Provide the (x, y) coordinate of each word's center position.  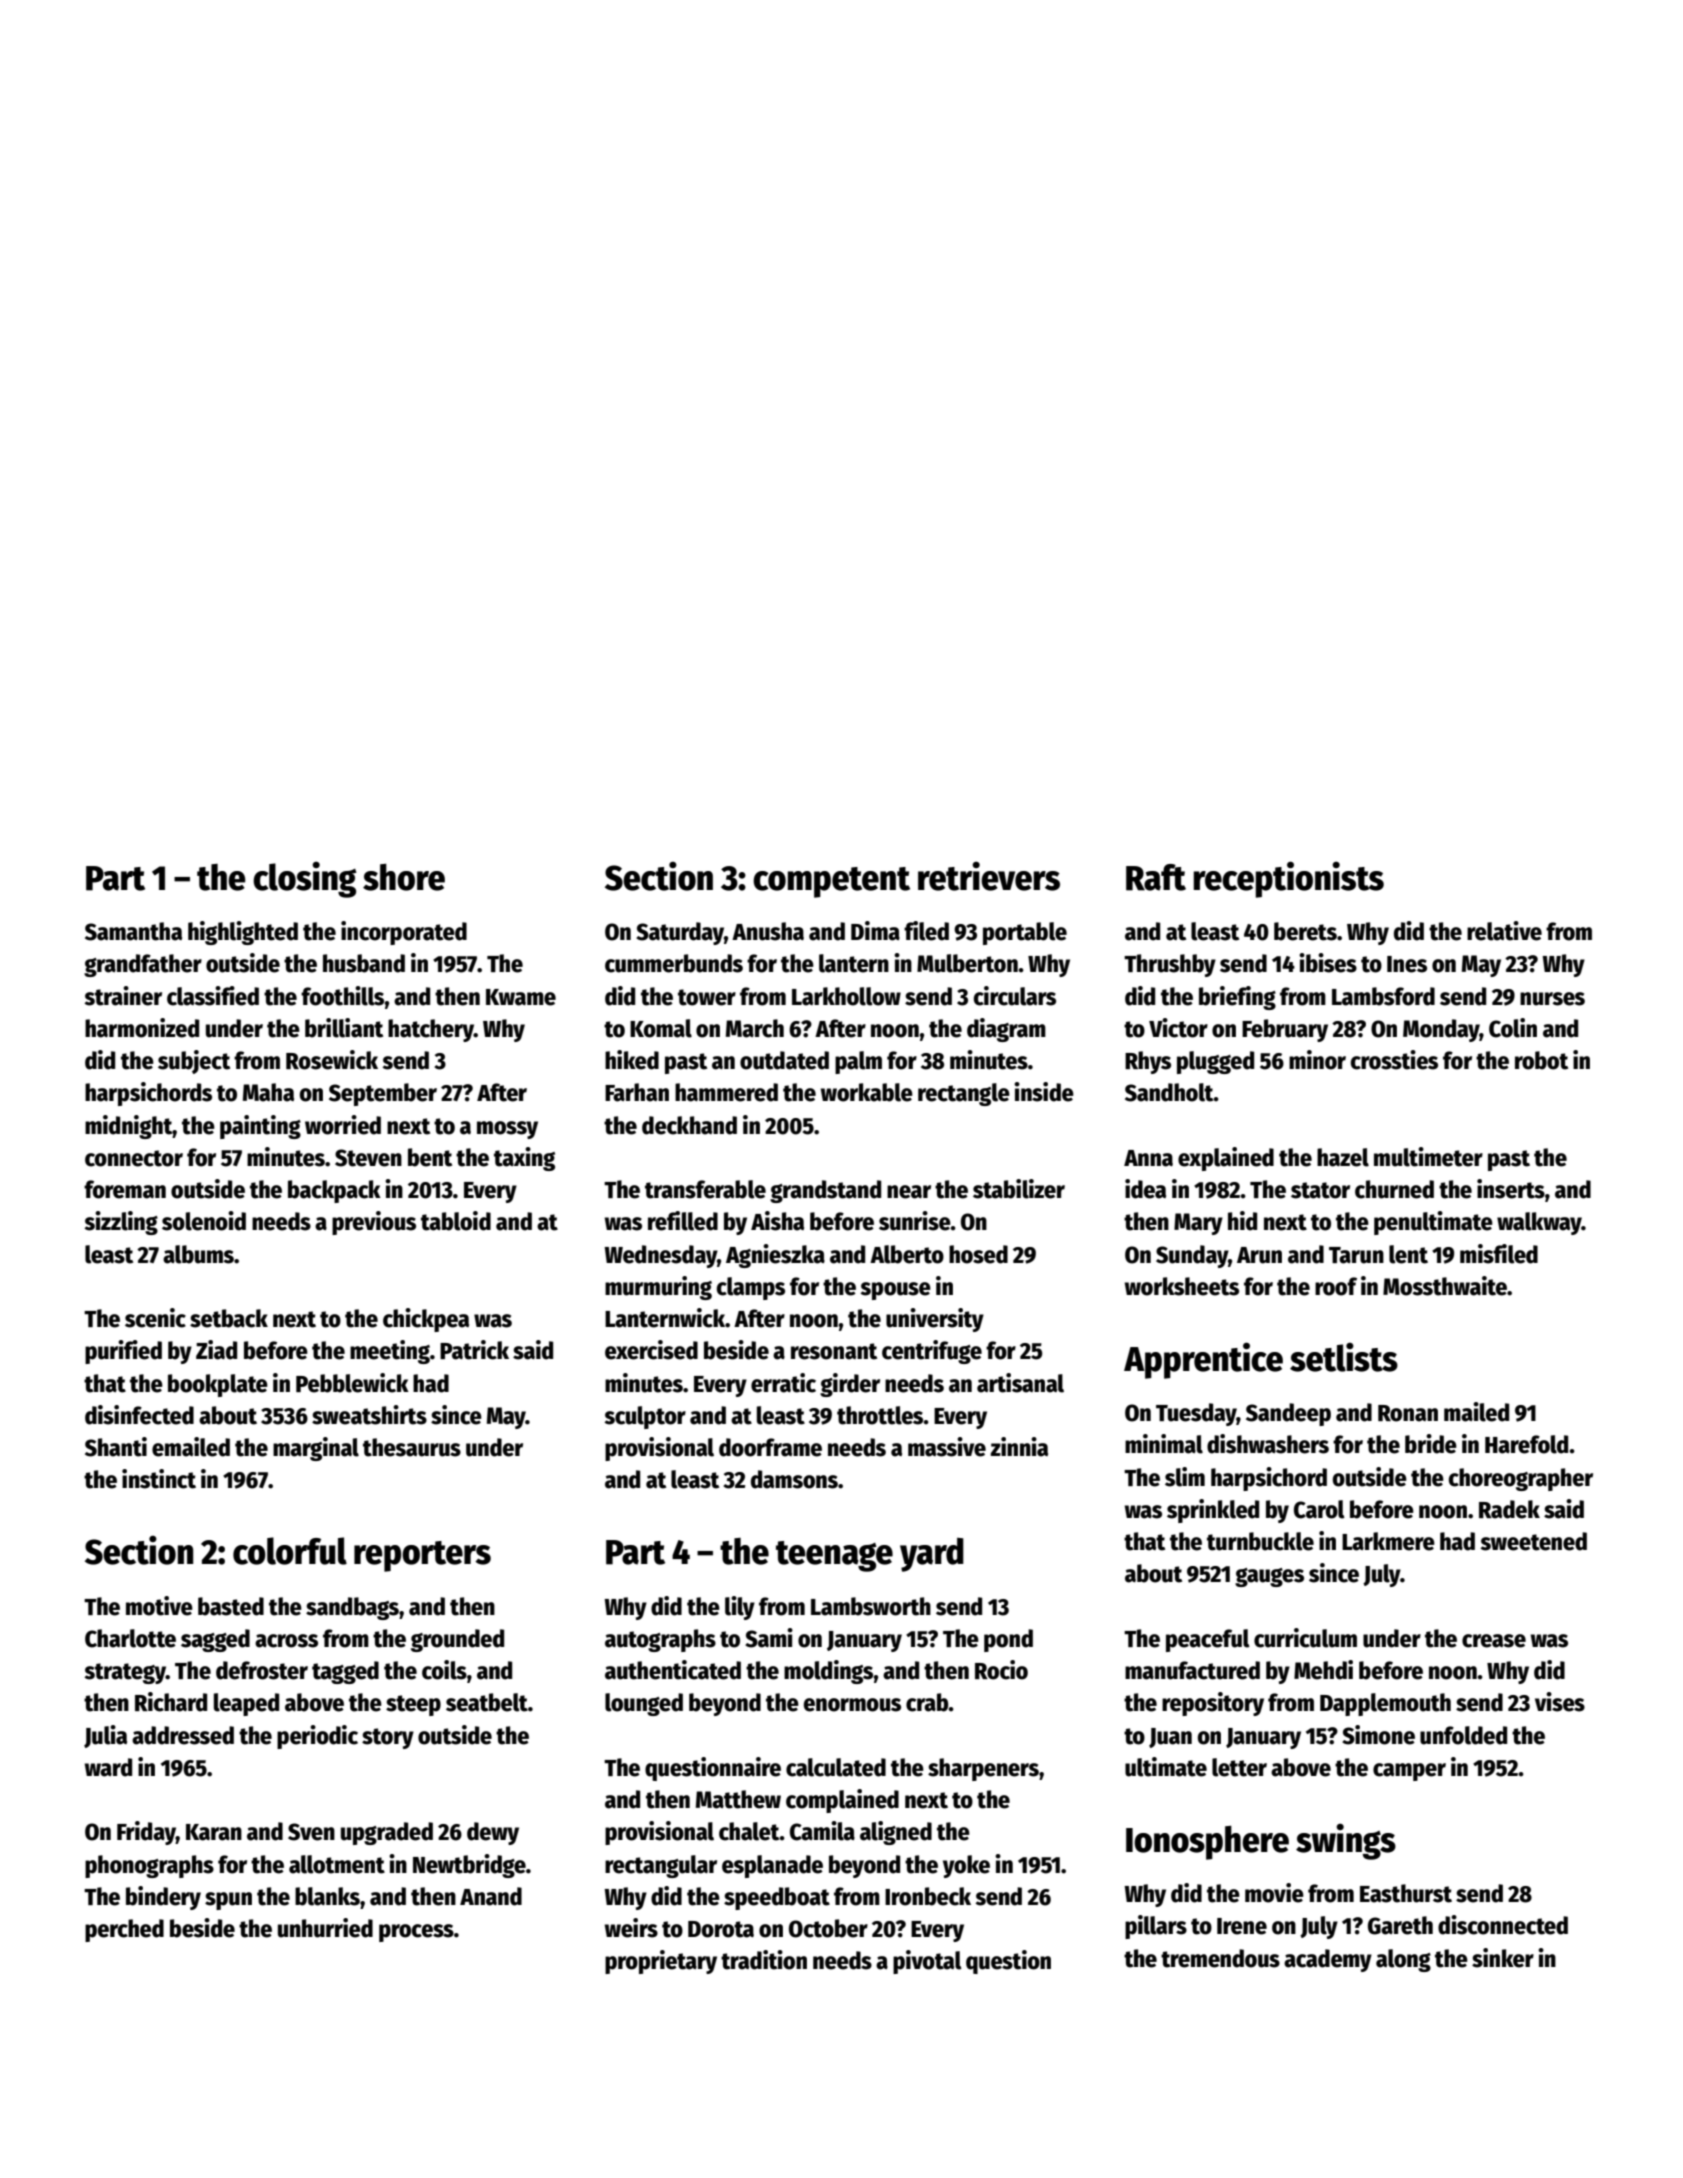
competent (831, 882)
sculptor (645, 1417)
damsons (794, 1479)
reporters (422, 1556)
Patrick (474, 1350)
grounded (457, 1640)
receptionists (1288, 879)
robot (1541, 1060)
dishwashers (1268, 1444)
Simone (1378, 1735)
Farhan (637, 1092)
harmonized (142, 1028)
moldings (829, 1672)
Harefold (1526, 1444)
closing (305, 879)
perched (124, 1930)
